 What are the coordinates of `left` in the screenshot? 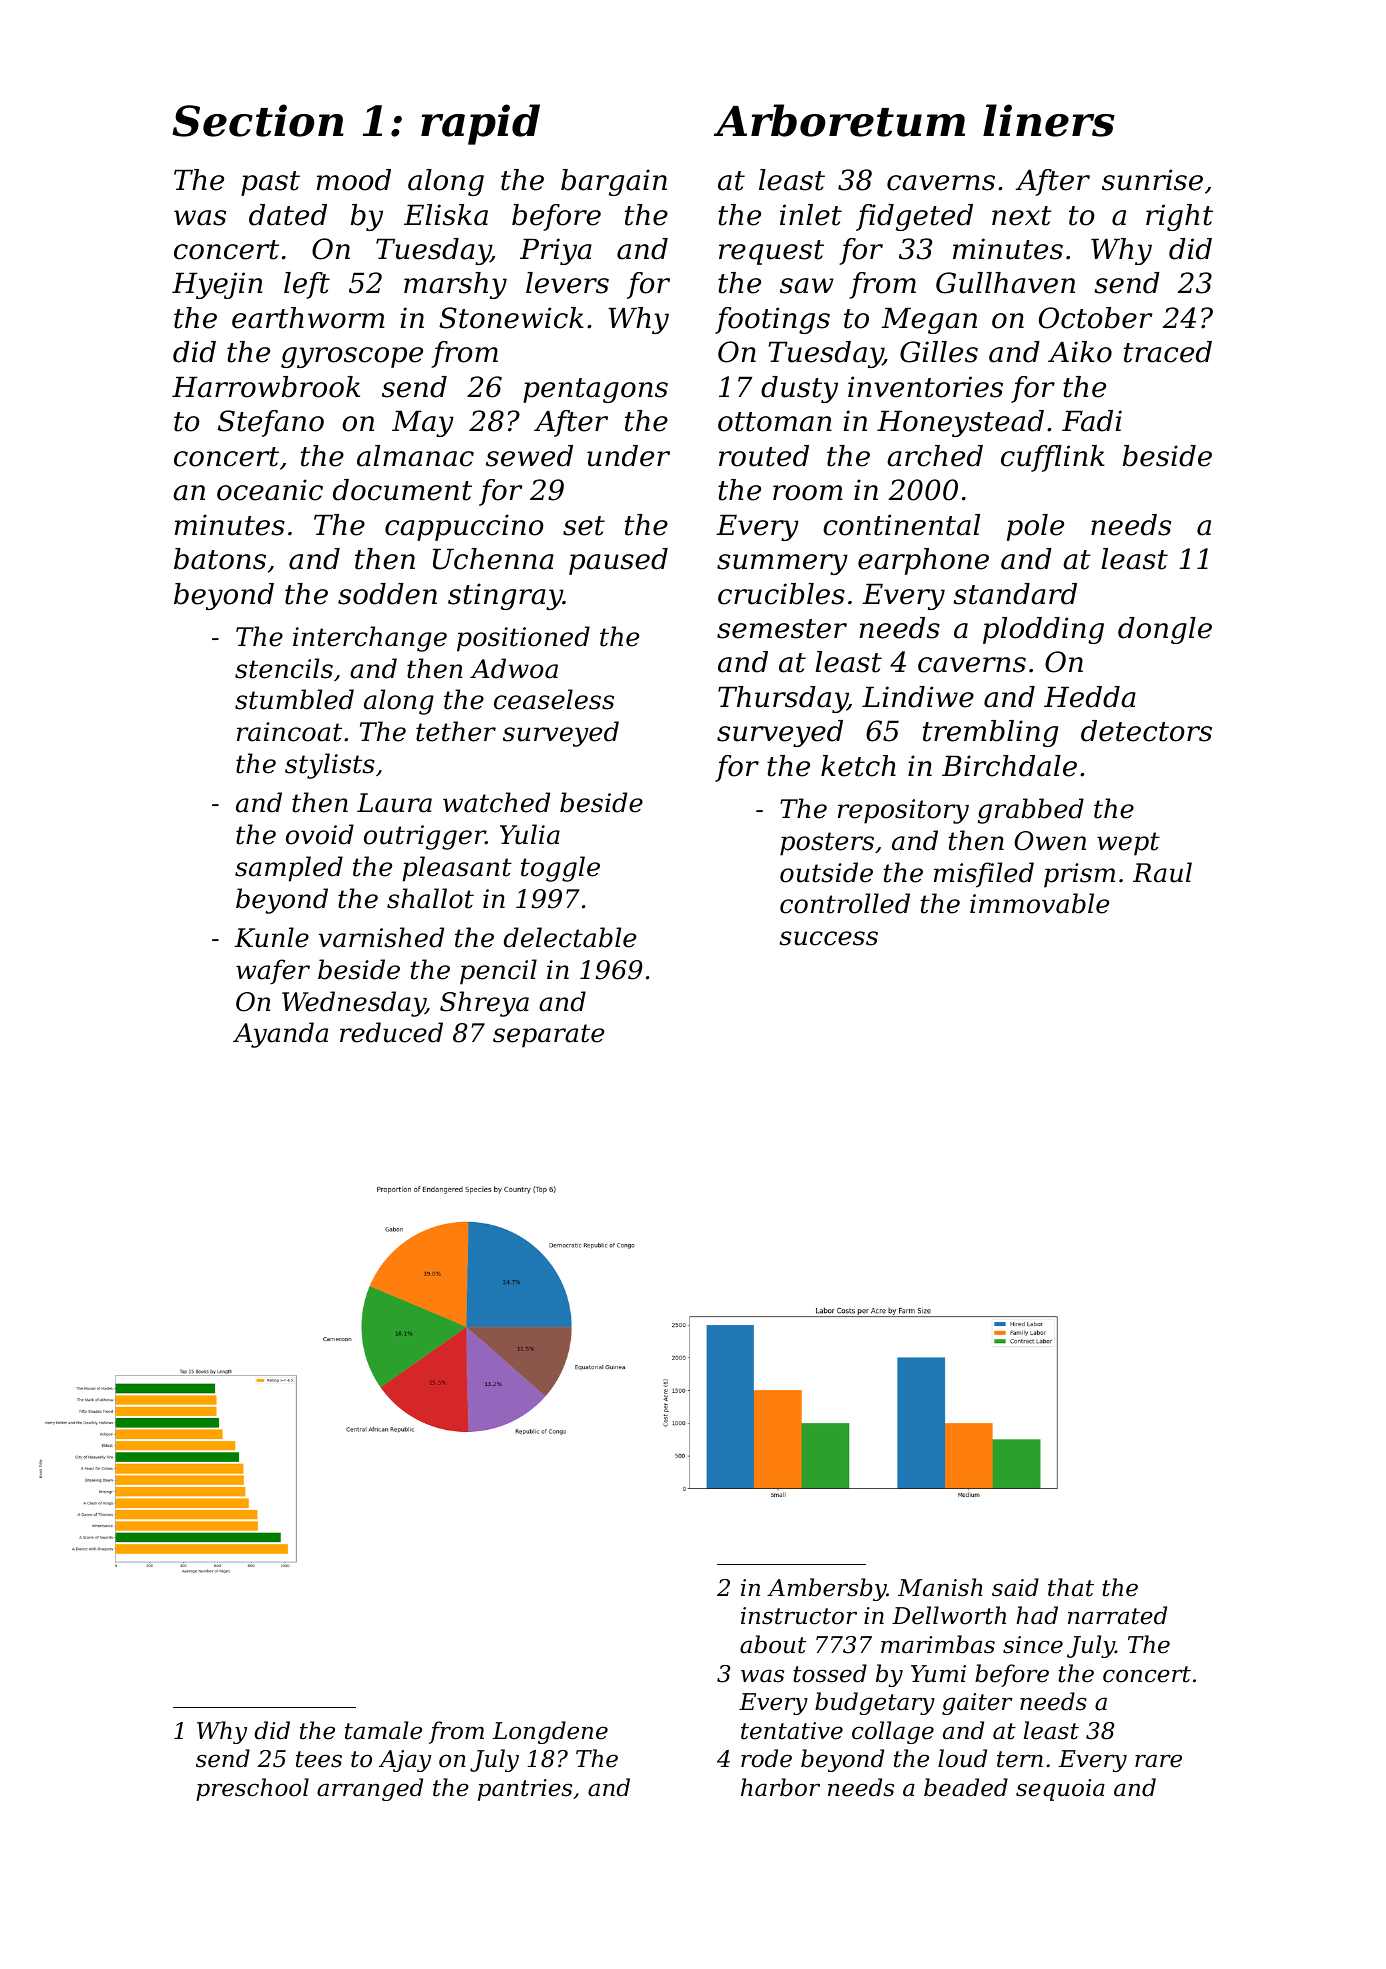 It's located at (307, 285).
